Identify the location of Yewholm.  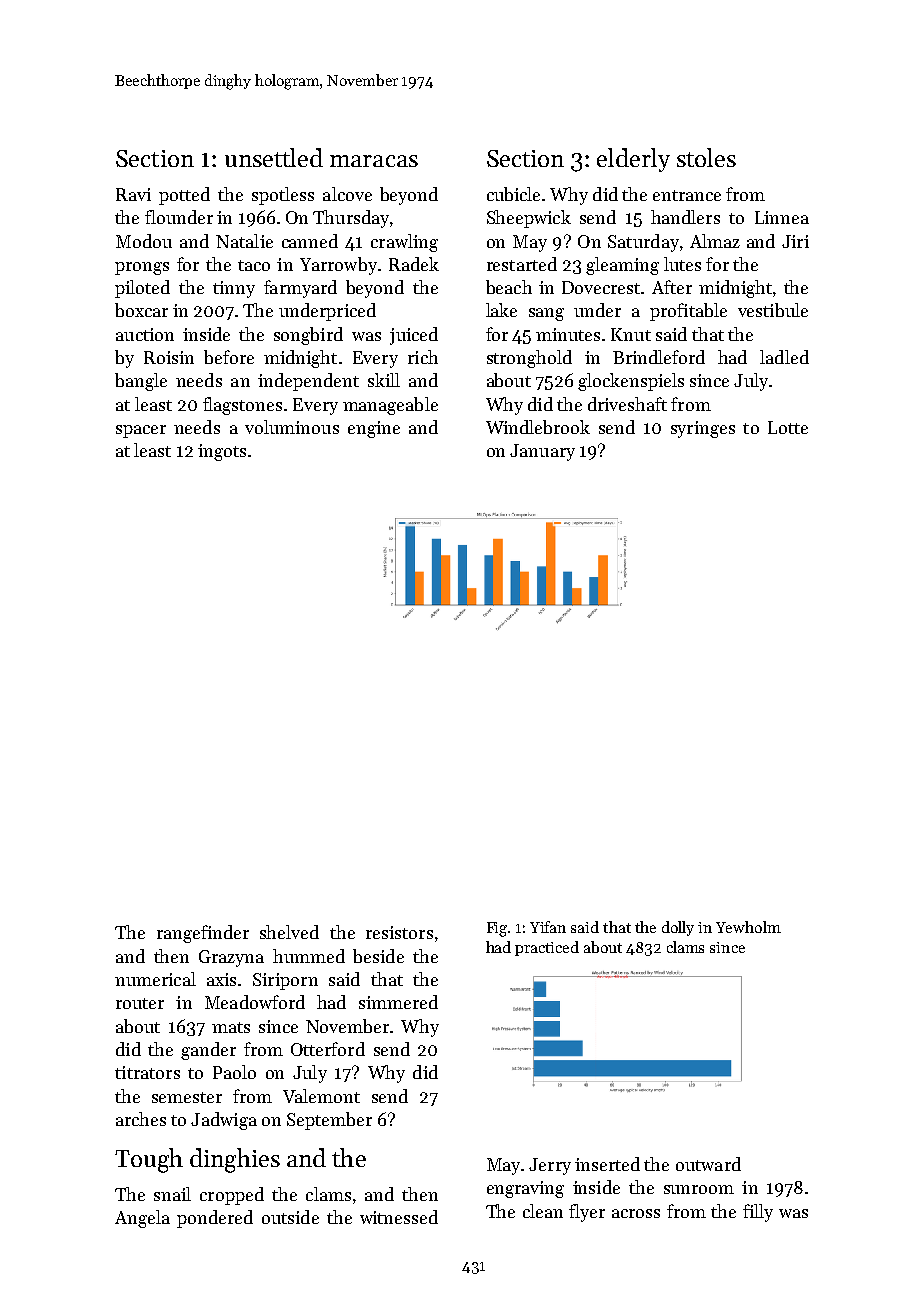
(748, 927).
